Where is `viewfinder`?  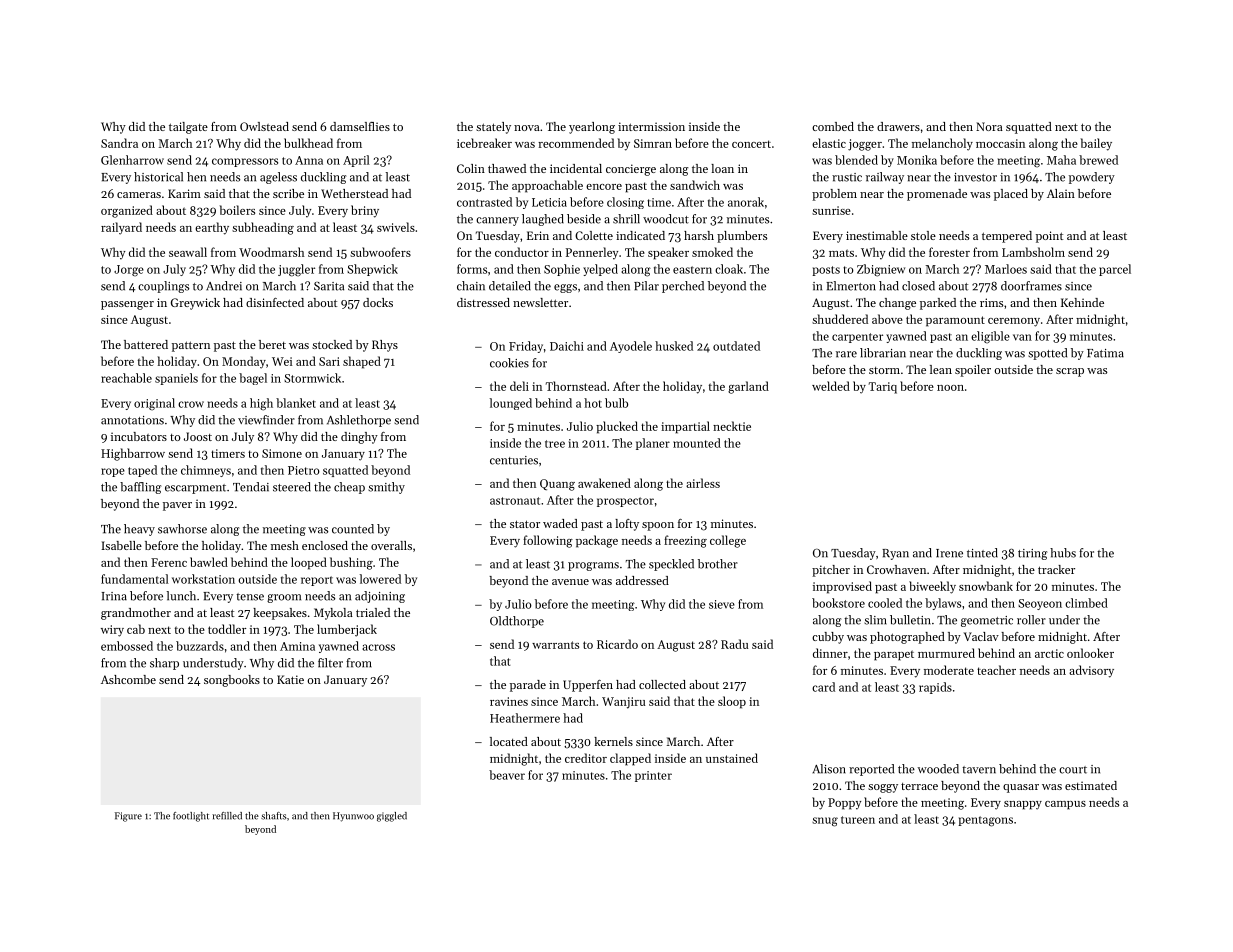 viewfinder is located at coordinates (266, 420).
